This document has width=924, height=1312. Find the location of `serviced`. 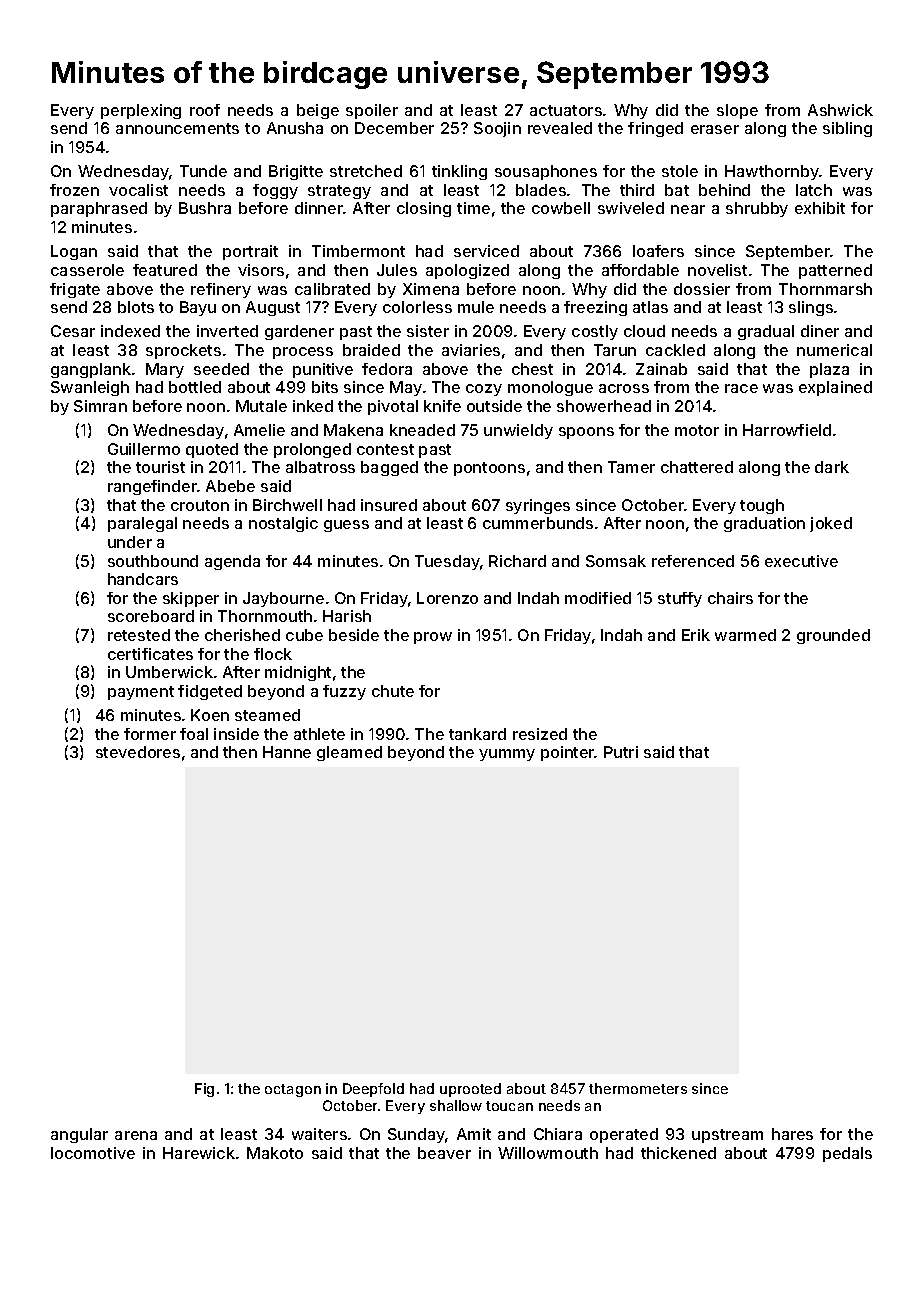

serviced is located at coordinates (486, 251).
